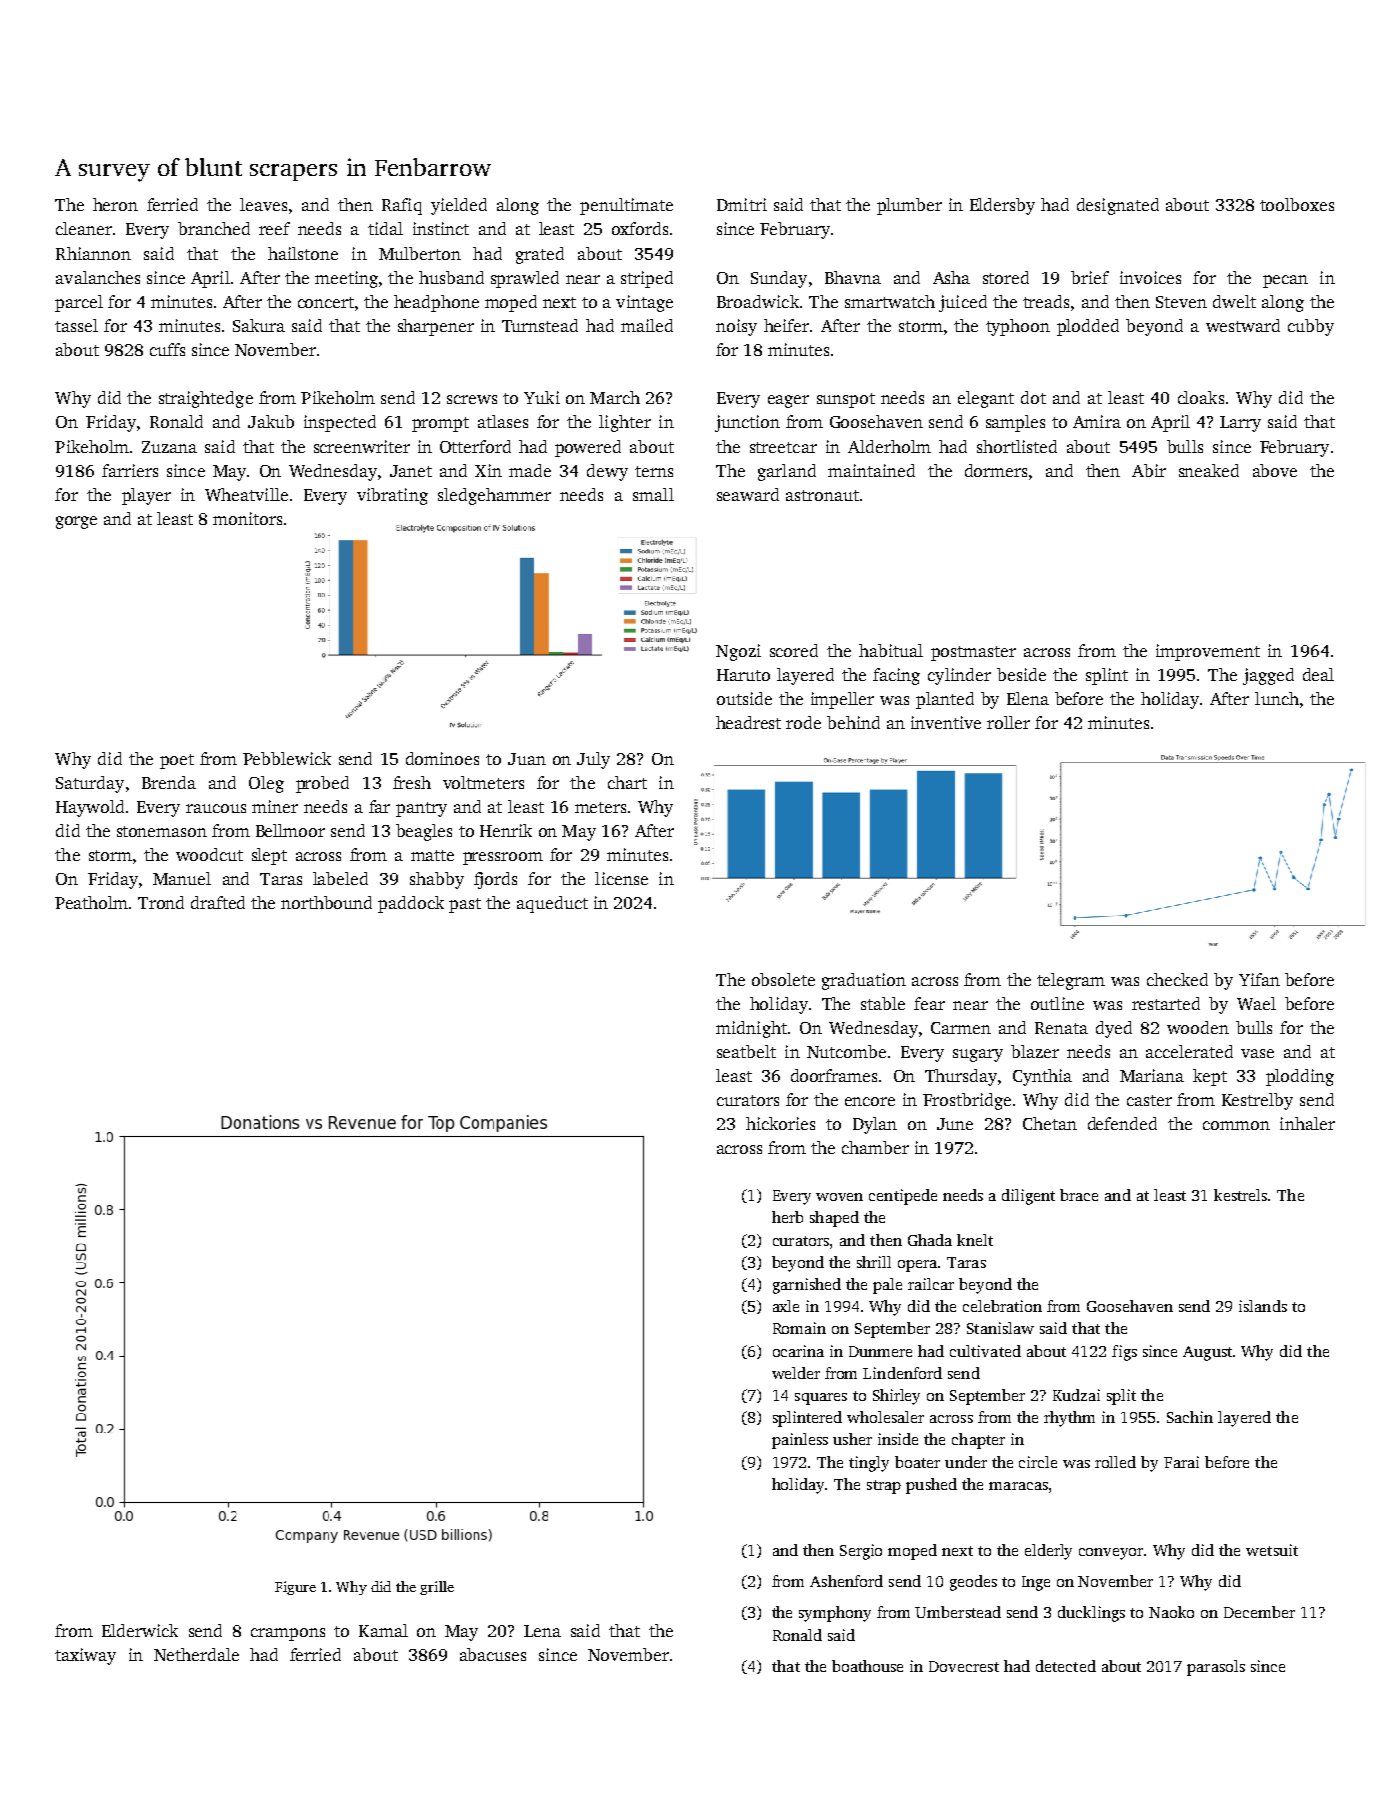  Describe the element at coordinates (161, 902) in the image. I see `Trond` at that location.
